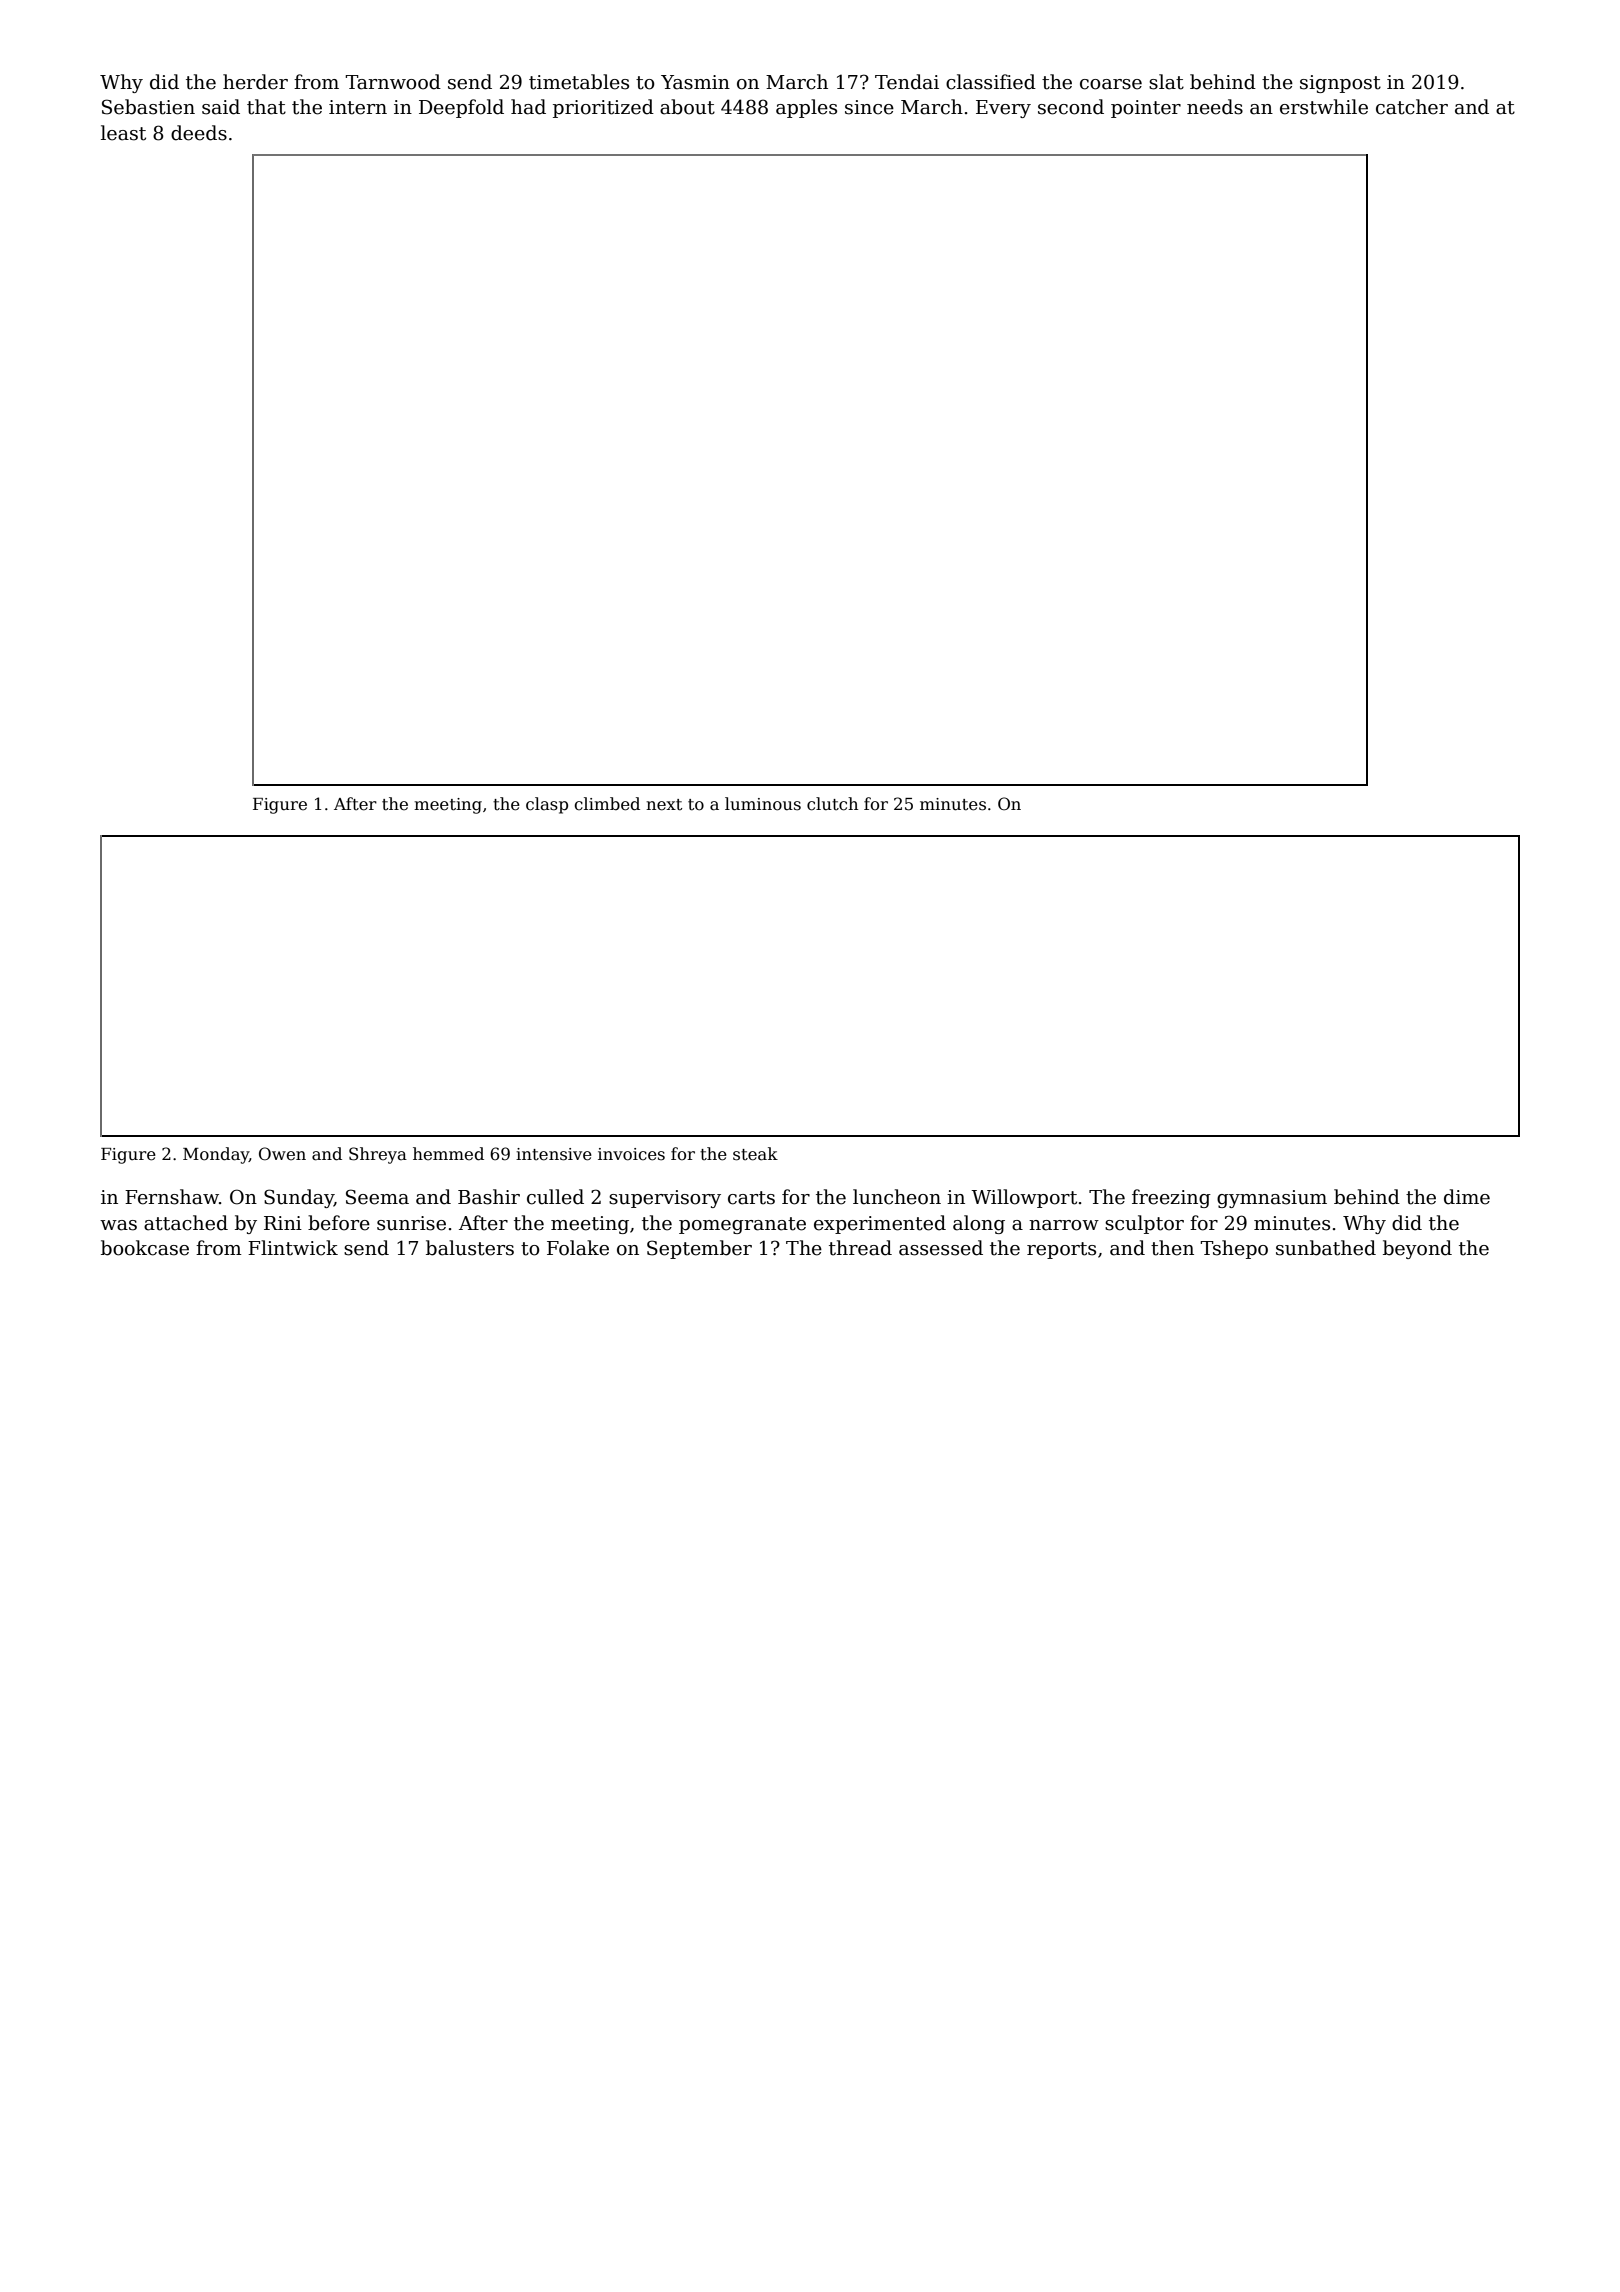 This screenshot has height=2292, width=1620. Describe the element at coordinates (118, 1225) in the screenshot. I see `was` at that location.
